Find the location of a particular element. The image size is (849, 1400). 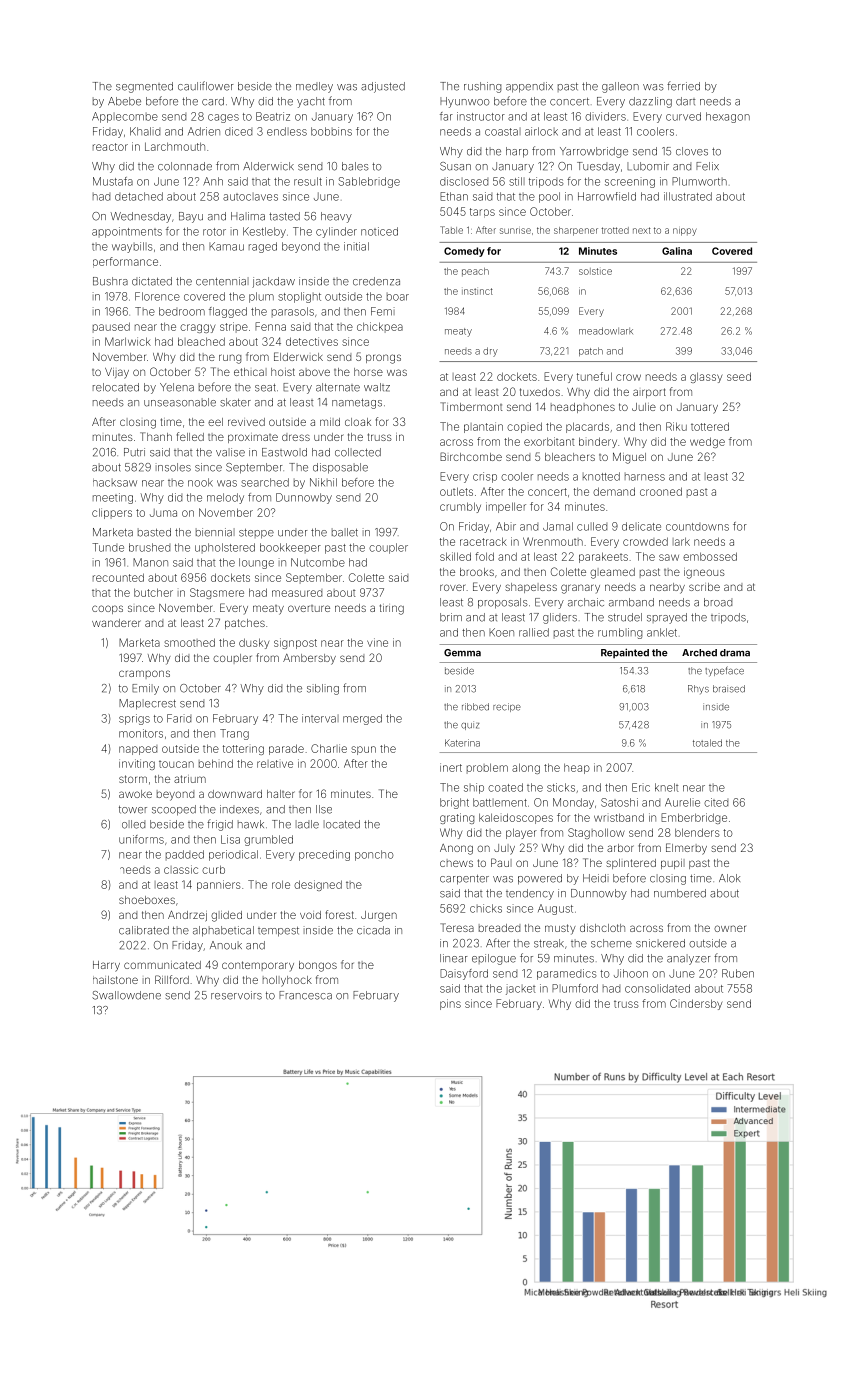

archaic is located at coordinates (586, 602).
